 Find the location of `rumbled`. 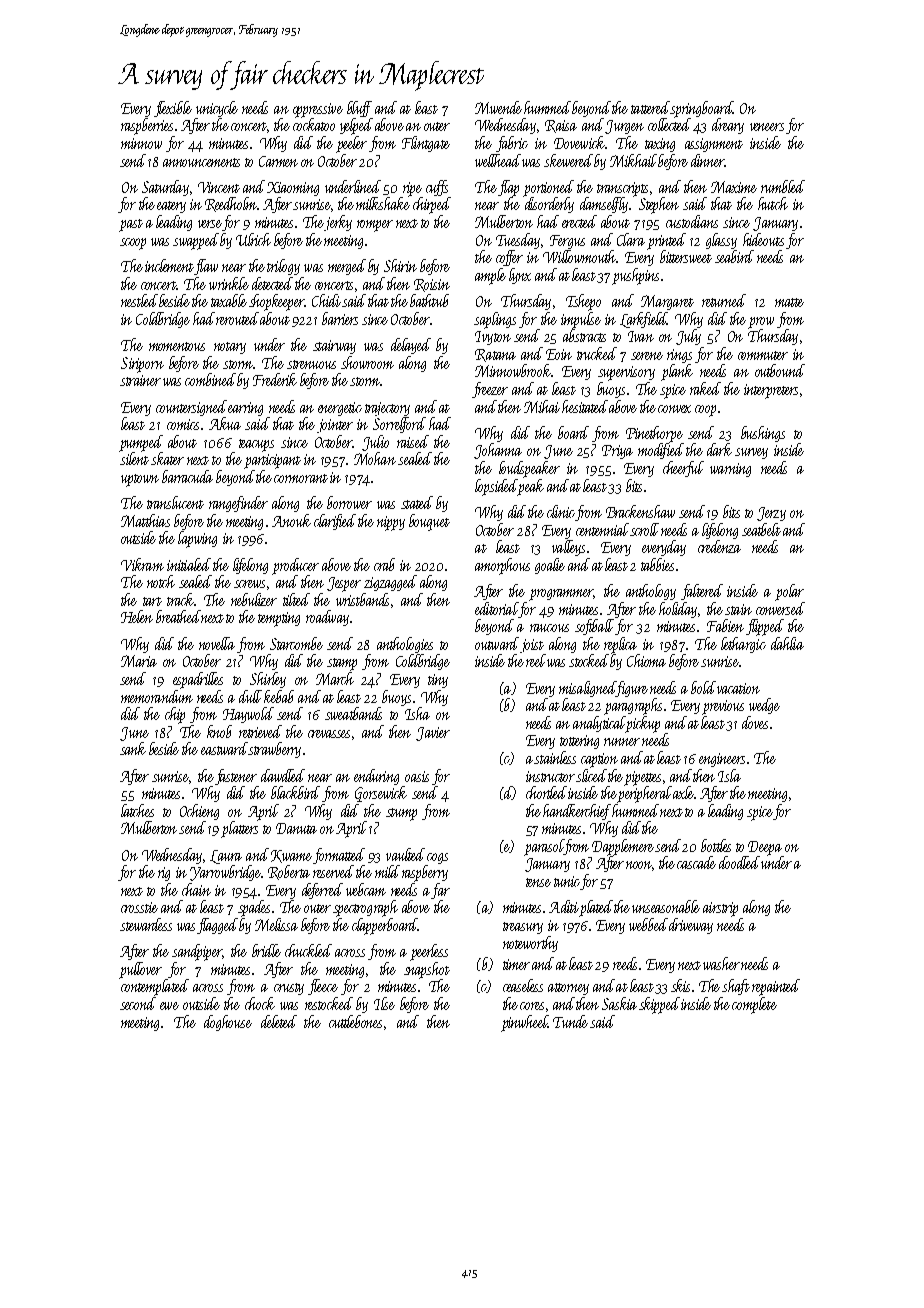

rumbled is located at coordinates (783, 186).
